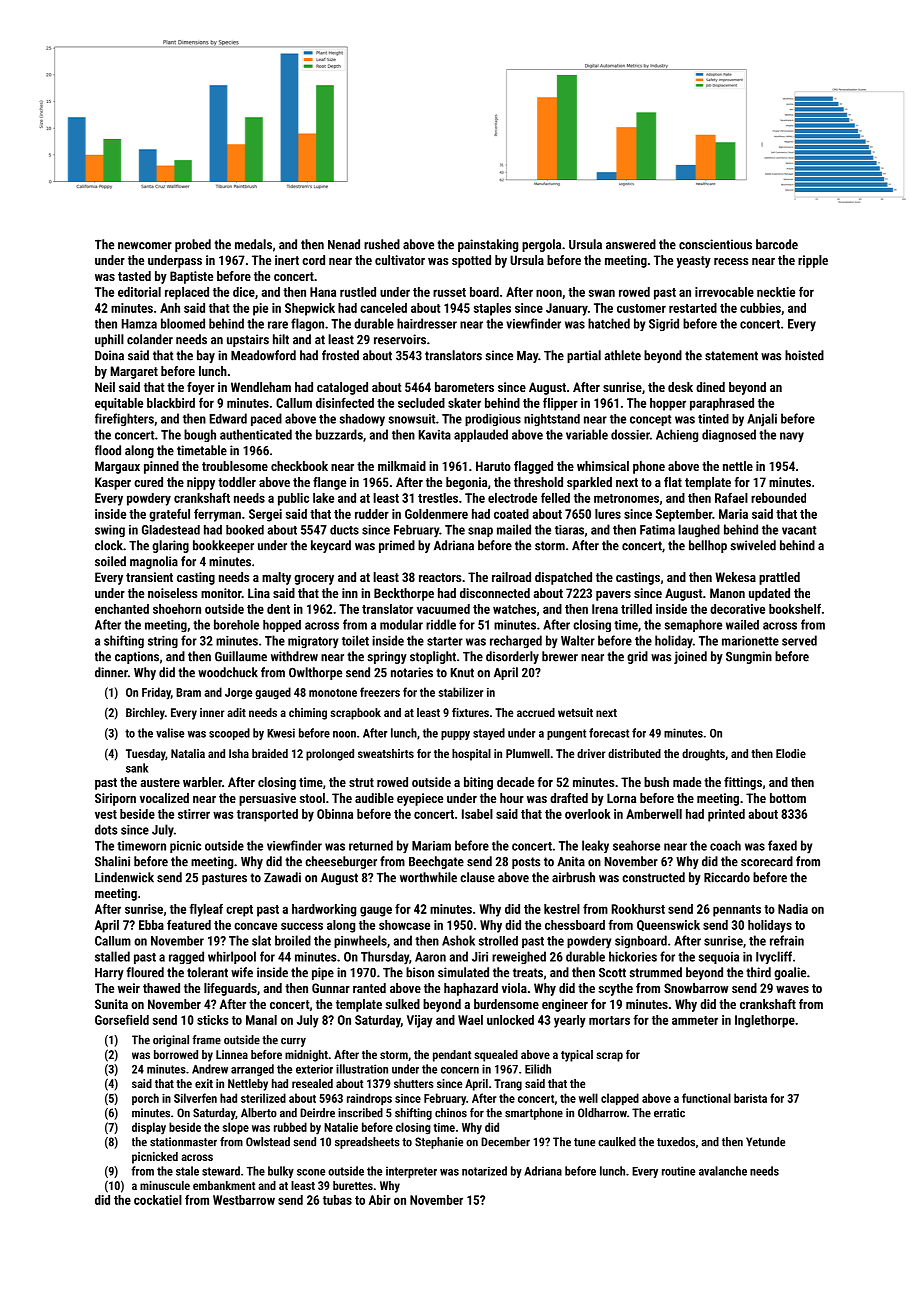 Image resolution: width=924 pixels, height=1308 pixels. What do you see at coordinates (731, 498) in the screenshot?
I see `Rafael` at bounding box center [731, 498].
